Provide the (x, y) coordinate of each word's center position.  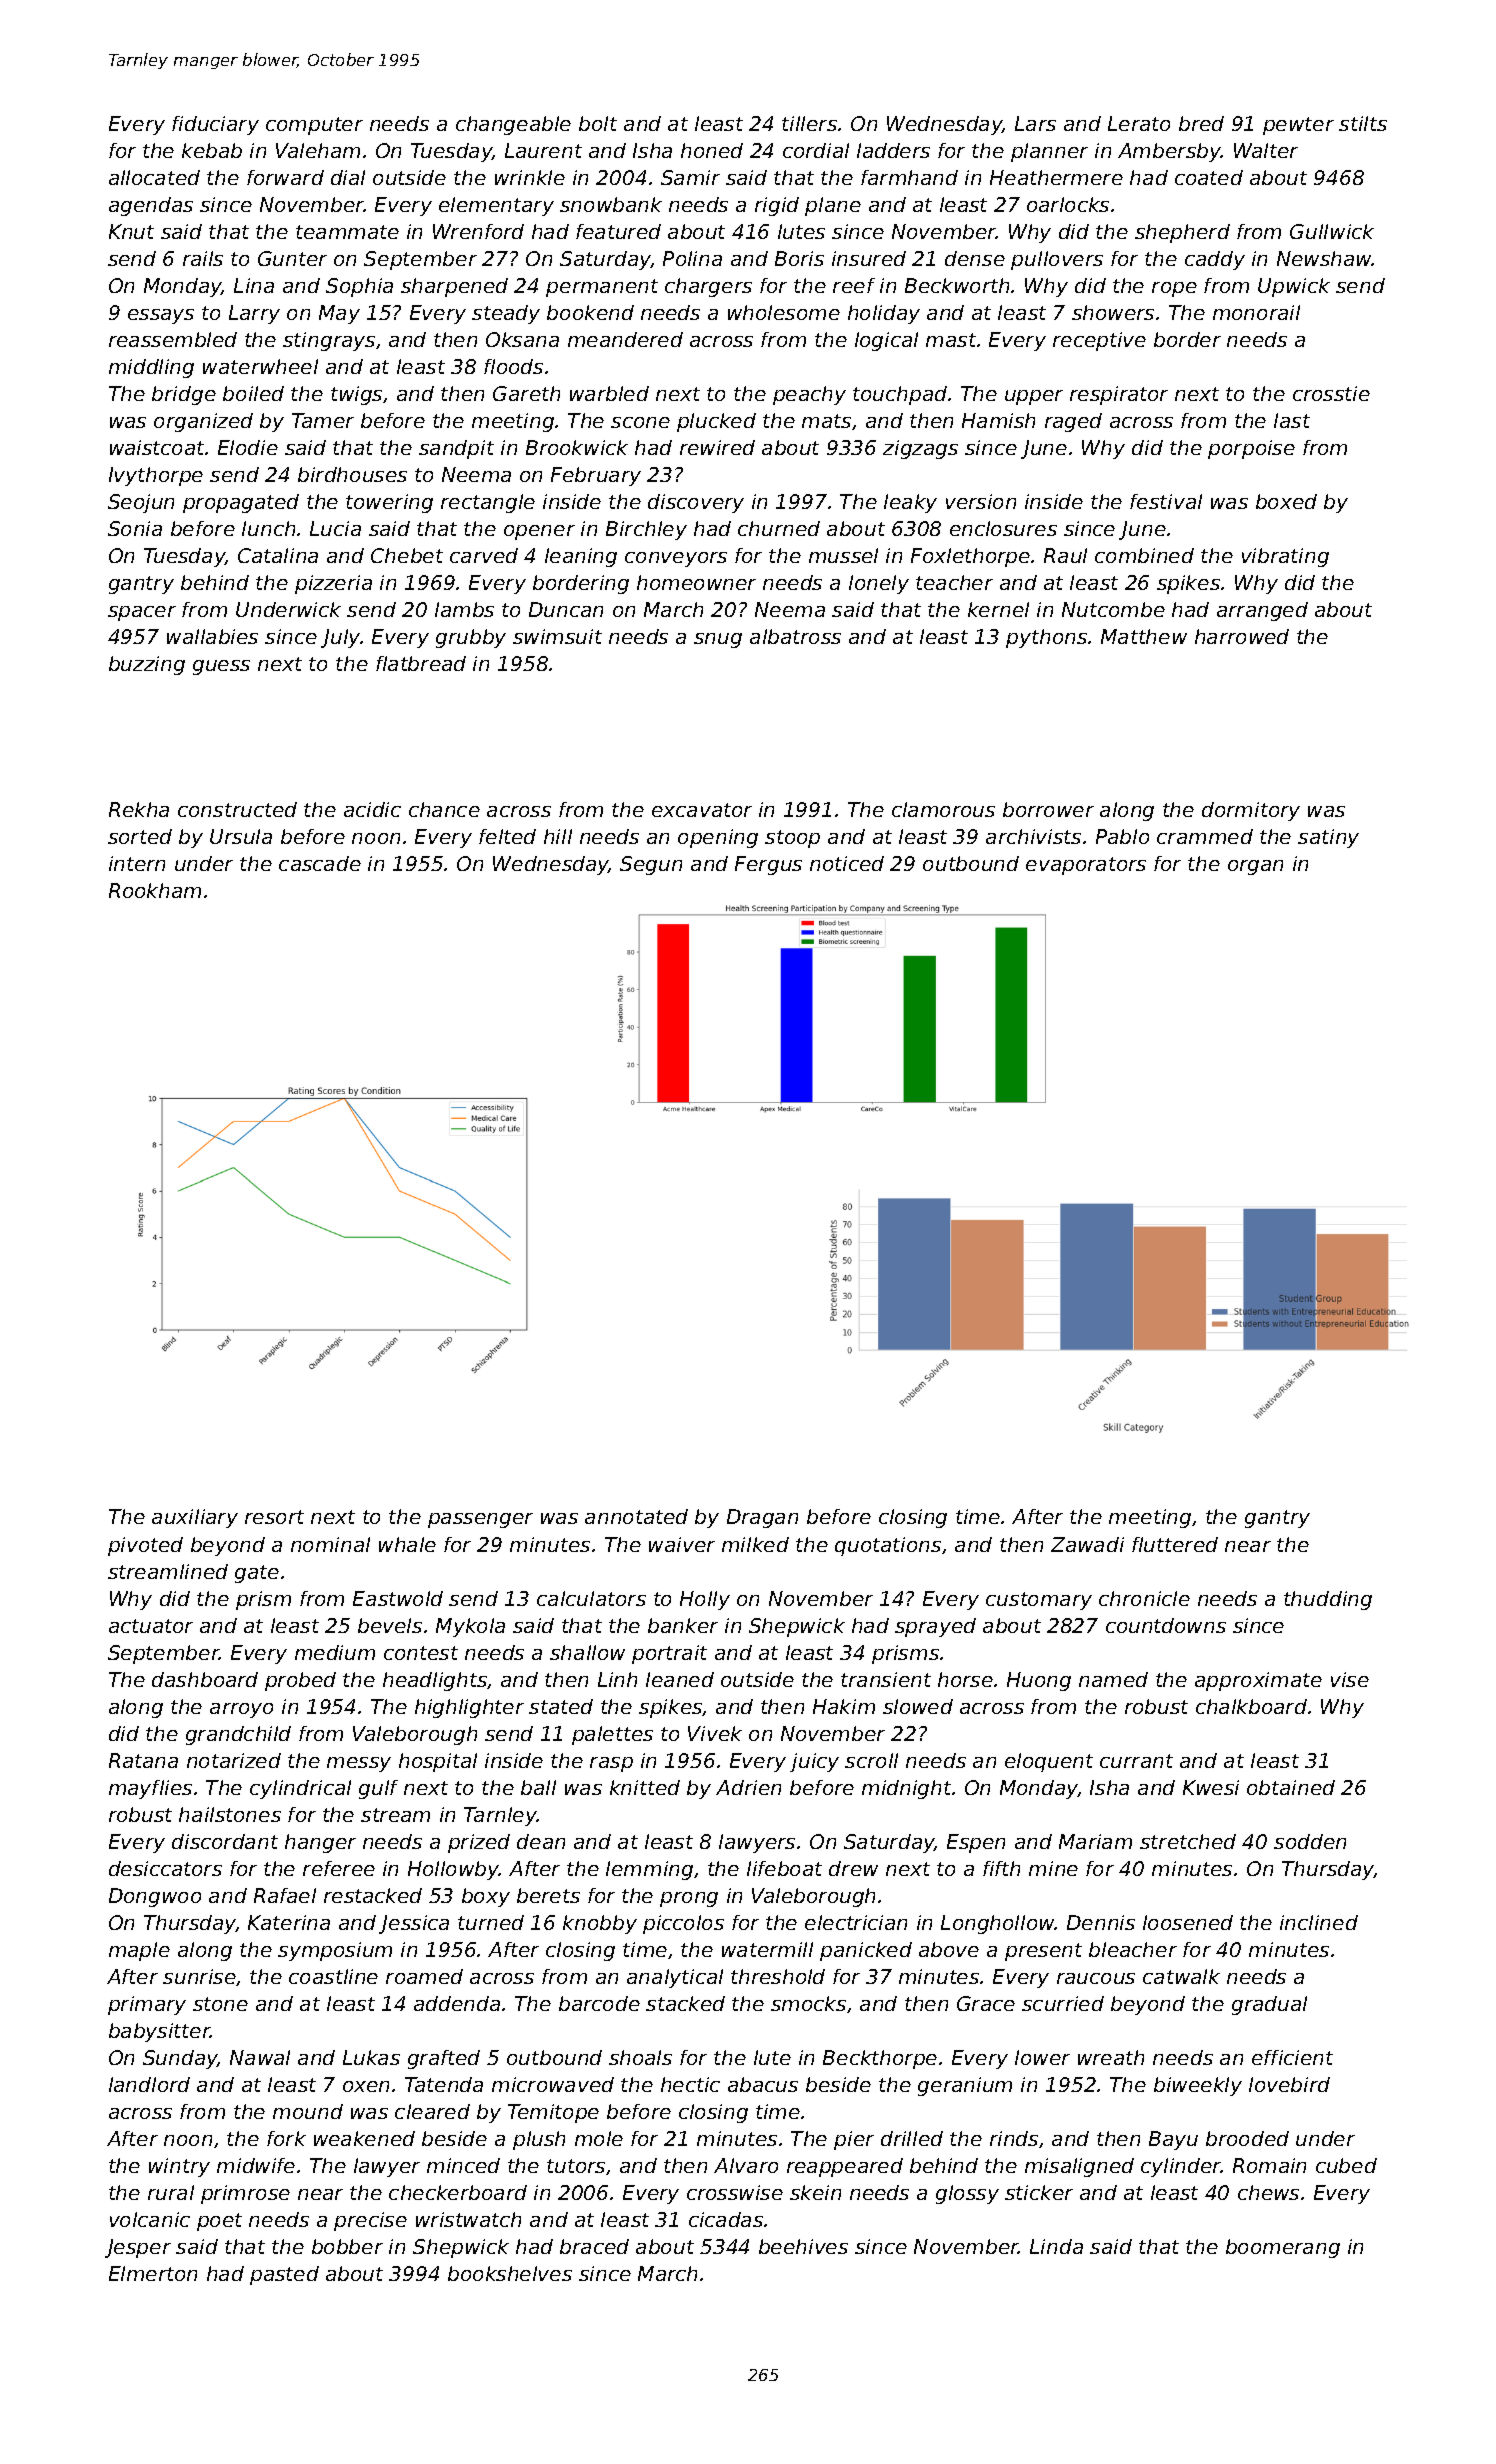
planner (1049, 152)
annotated (636, 1516)
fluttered (1175, 1544)
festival (1166, 501)
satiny (1328, 838)
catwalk (1181, 1976)
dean (541, 1841)
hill (558, 836)
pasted (284, 2275)
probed (300, 1681)
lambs (464, 609)
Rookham (155, 890)
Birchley (646, 530)
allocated (154, 177)
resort (274, 1517)
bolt (598, 123)
